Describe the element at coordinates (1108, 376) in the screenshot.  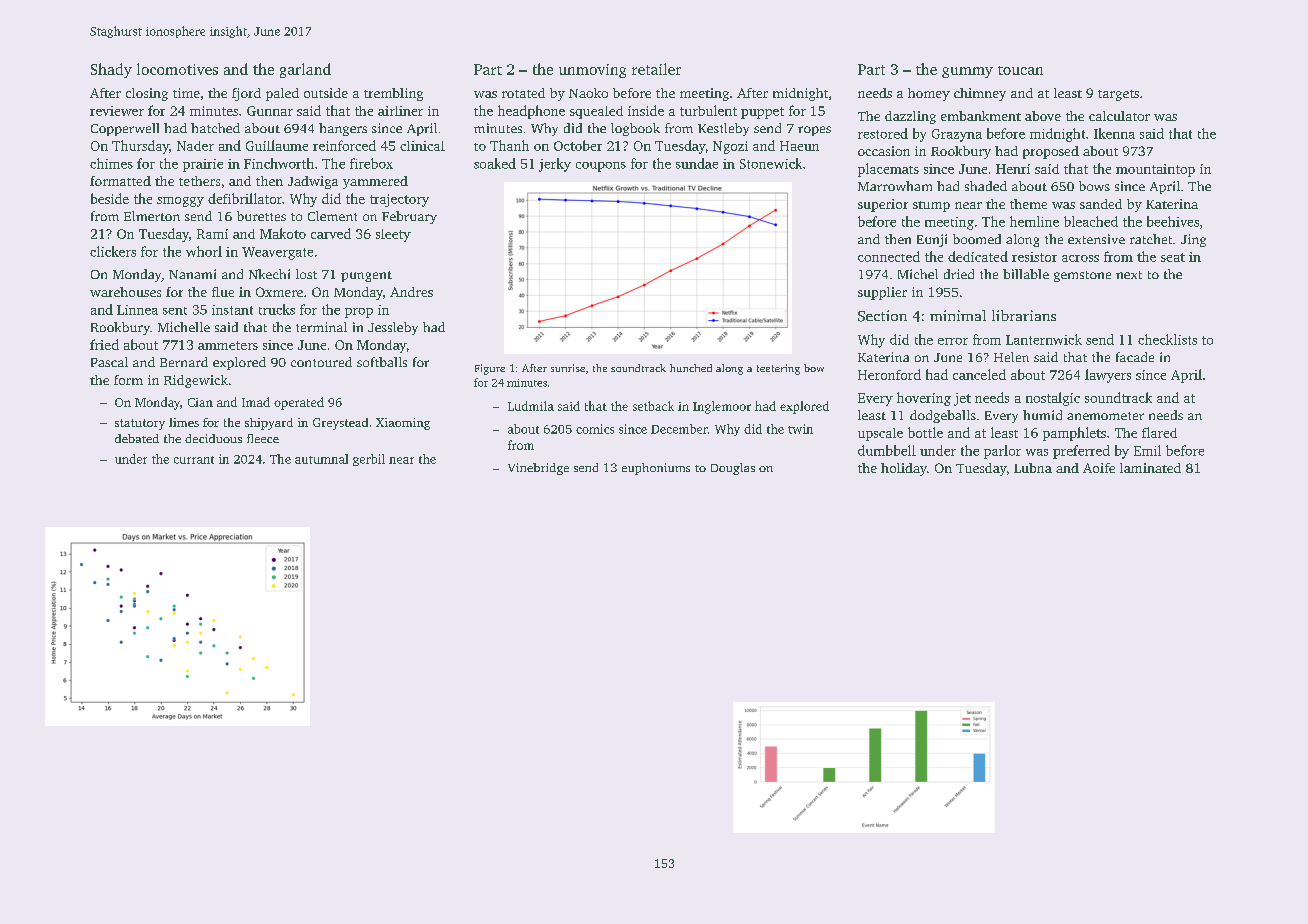
I see `lawyers` at that location.
